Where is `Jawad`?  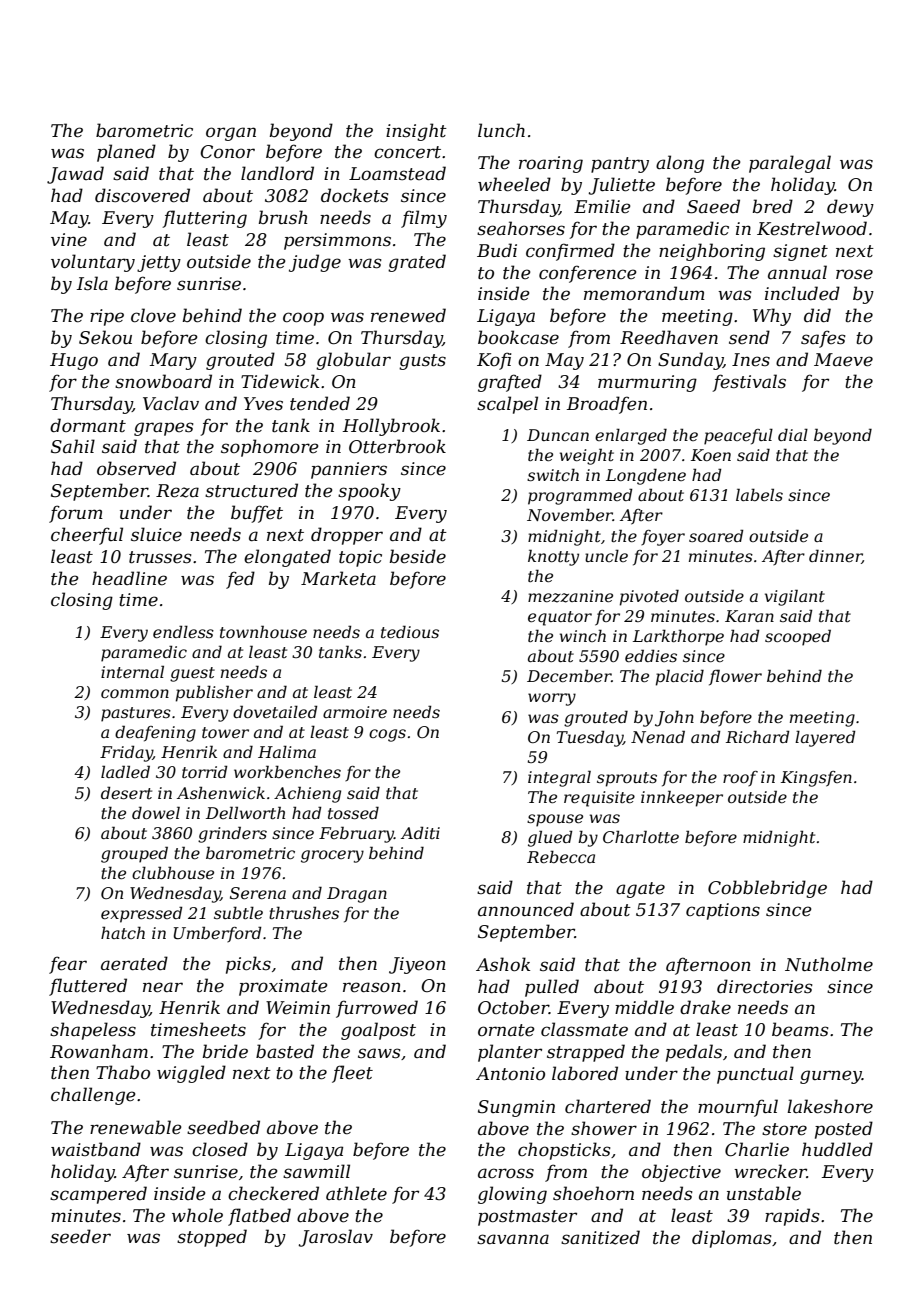
Jawad is located at coordinates (75, 175).
